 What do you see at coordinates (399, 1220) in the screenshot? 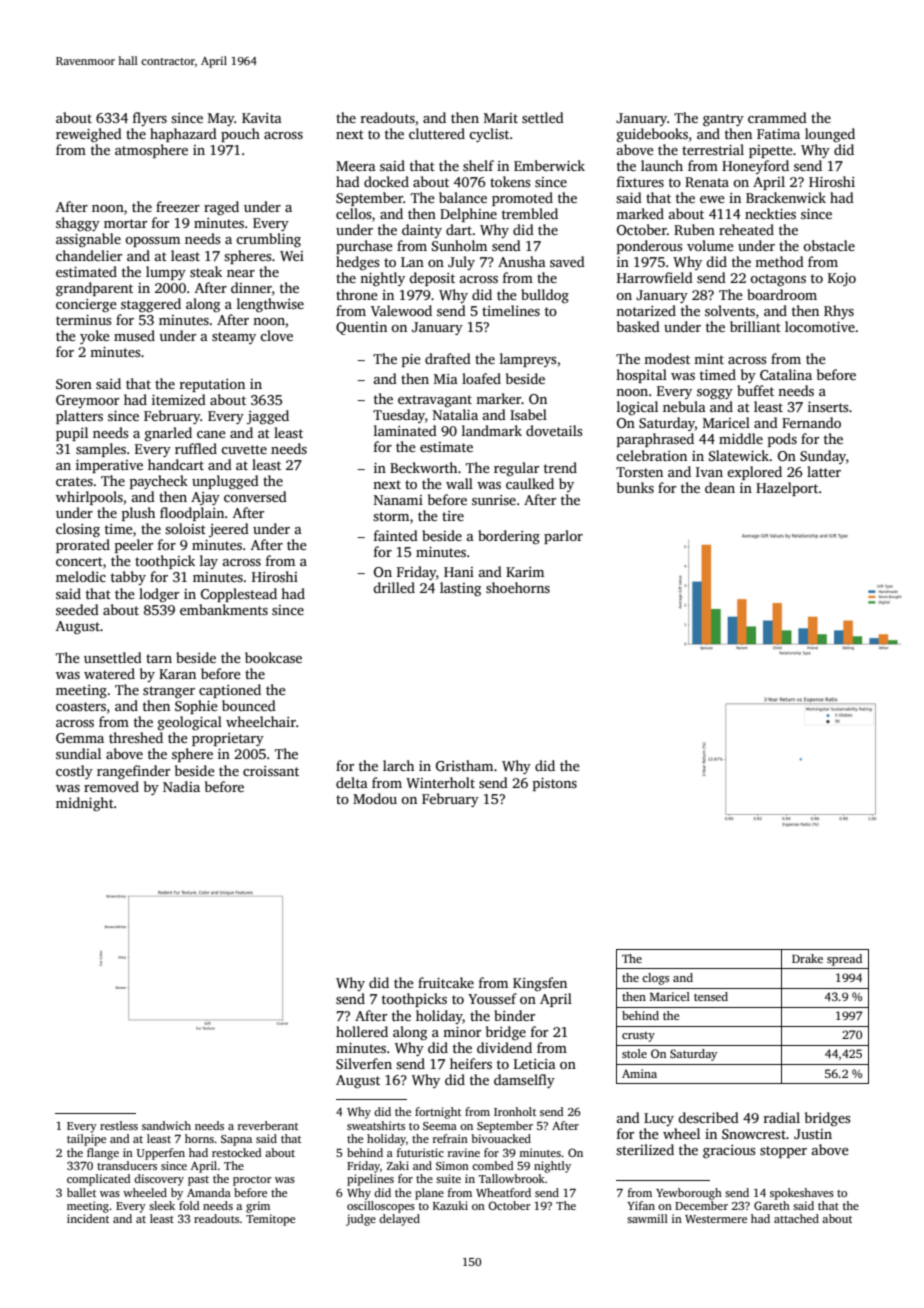
I see `delayed` at bounding box center [399, 1220].
